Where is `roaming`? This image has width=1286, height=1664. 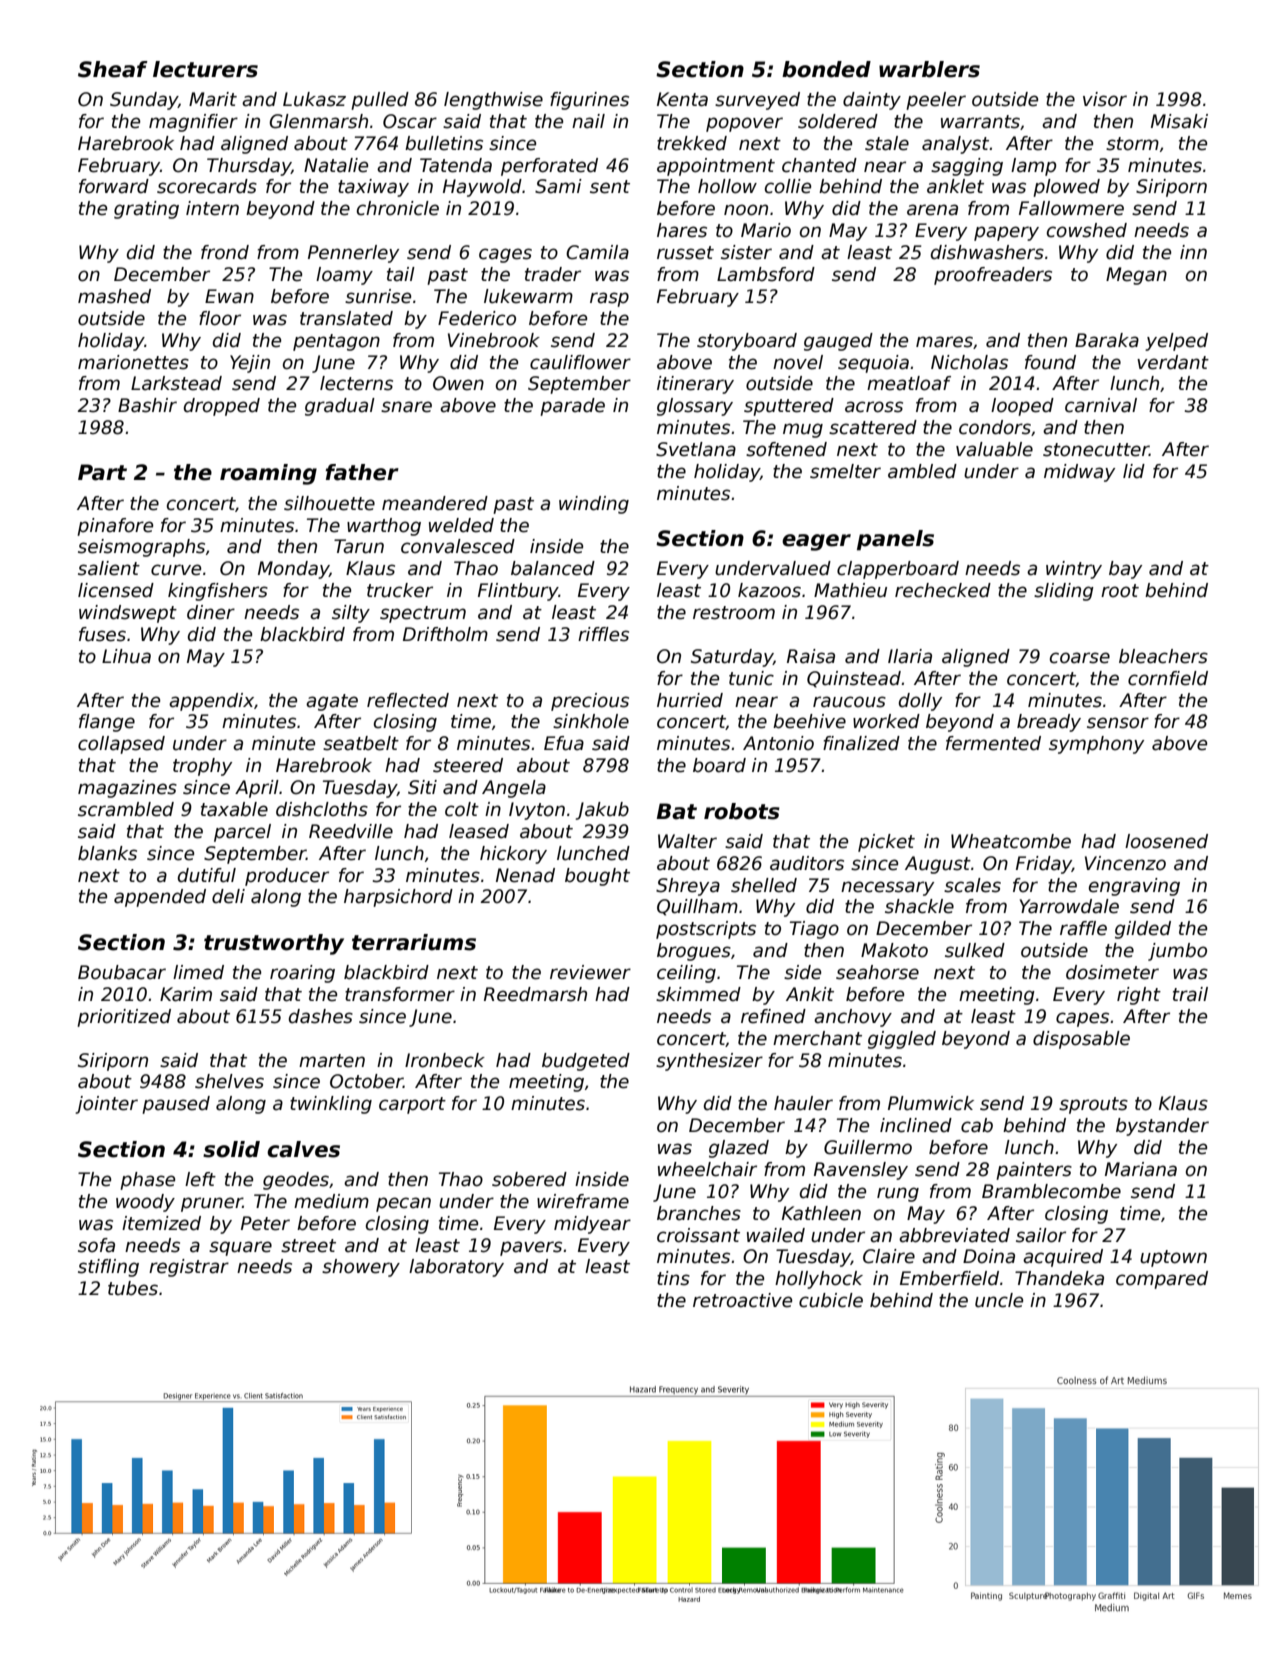 roaming is located at coordinates (268, 474).
